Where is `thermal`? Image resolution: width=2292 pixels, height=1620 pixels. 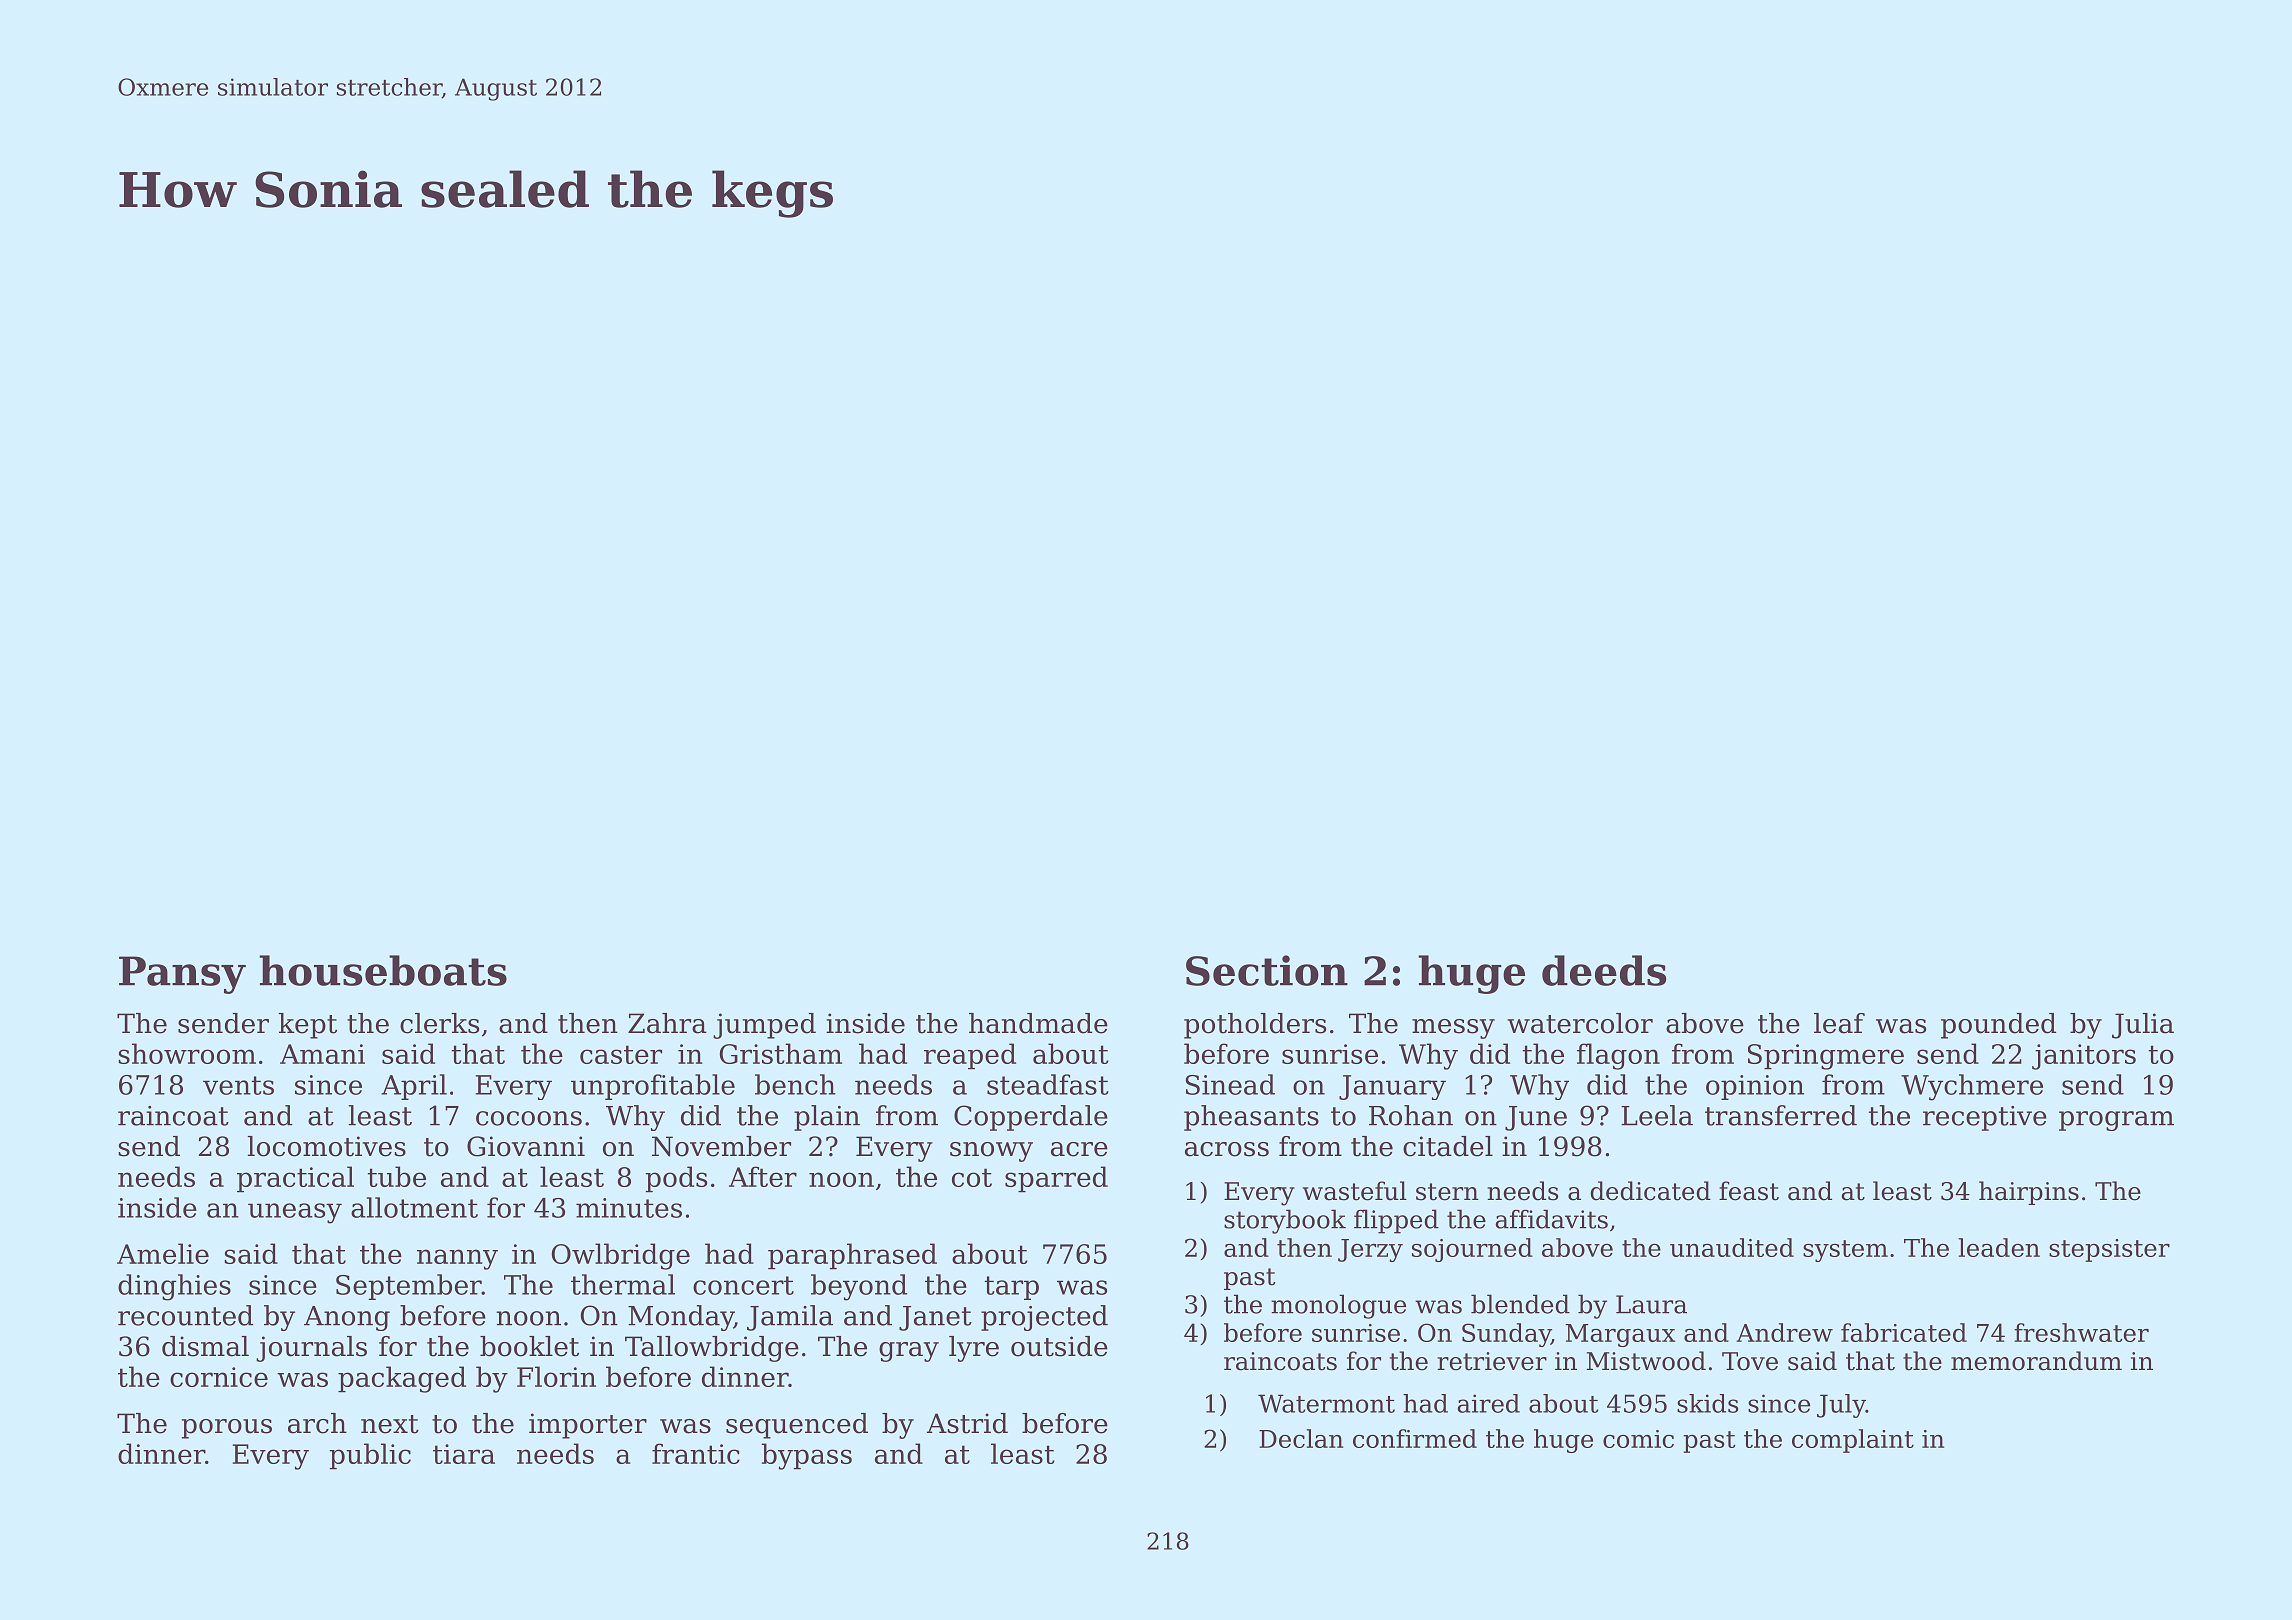
thermal is located at coordinates (623, 1284).
